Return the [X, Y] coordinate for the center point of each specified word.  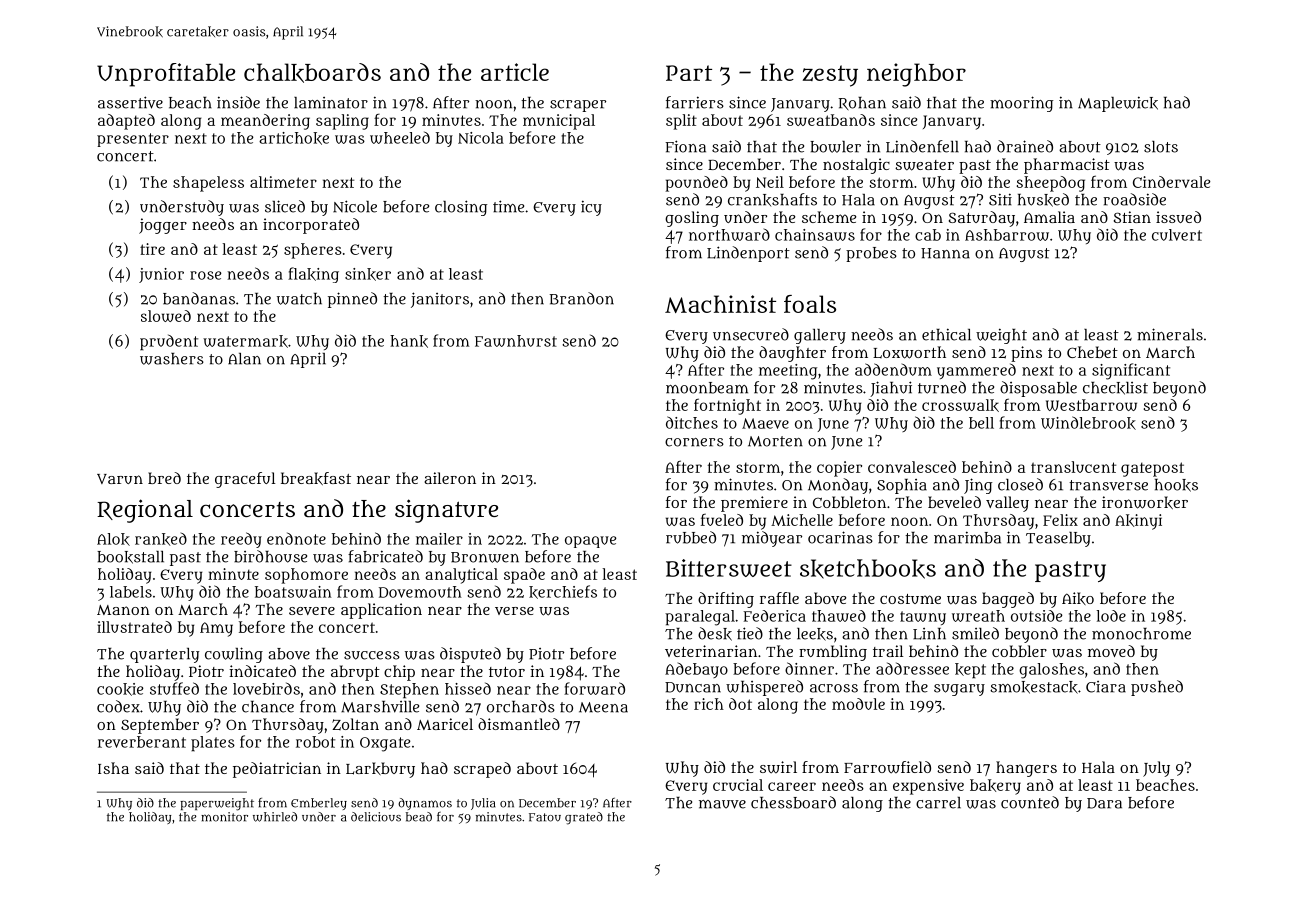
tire [152, 249]
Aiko [1078, 598]
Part [689, 73]
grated [584, 818]
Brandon [582, 298]
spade [524, 576]
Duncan [693, 687]
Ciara [1106, 687]
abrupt [355, 673]
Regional [145, 511]
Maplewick [1118, 104]
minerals [1170, 334]
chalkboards [312, 73]
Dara [1104, 803]
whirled [275, 817]
